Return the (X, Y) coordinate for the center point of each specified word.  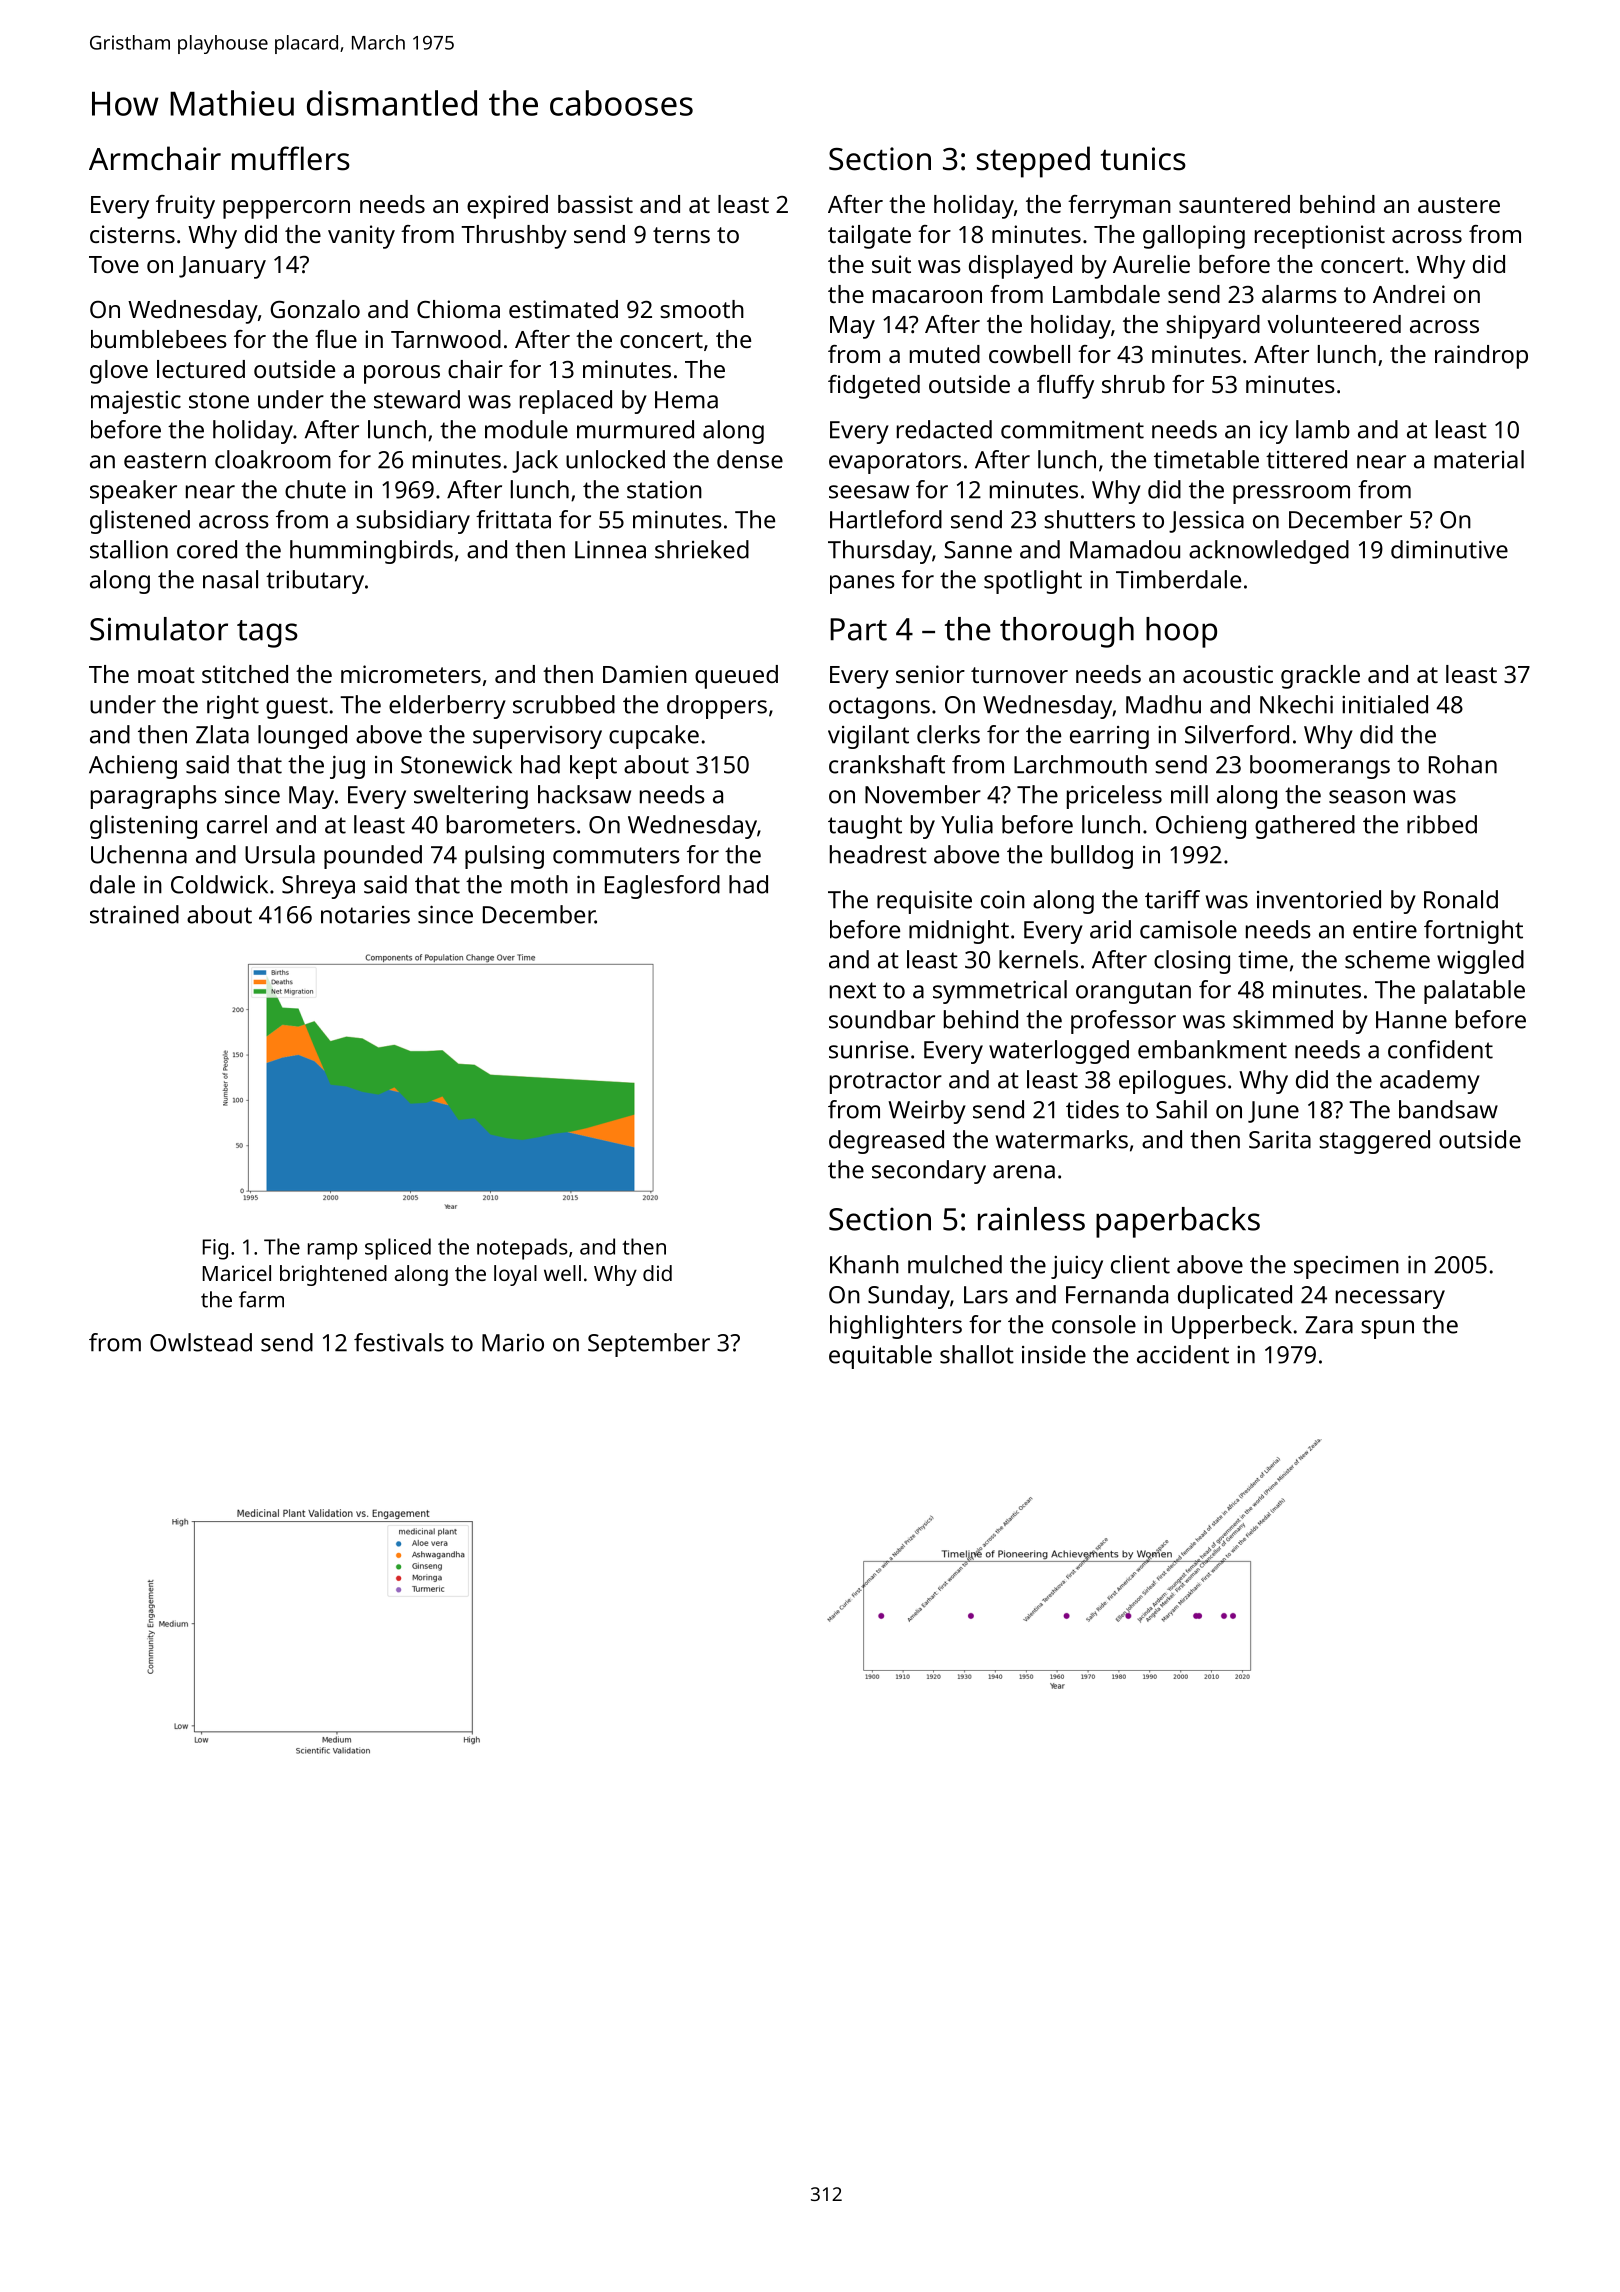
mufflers (291, 158)
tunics (1143, 159)
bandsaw (1448, 1109)
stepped (1033, 162)
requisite (924, 902)
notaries (365, 915)
